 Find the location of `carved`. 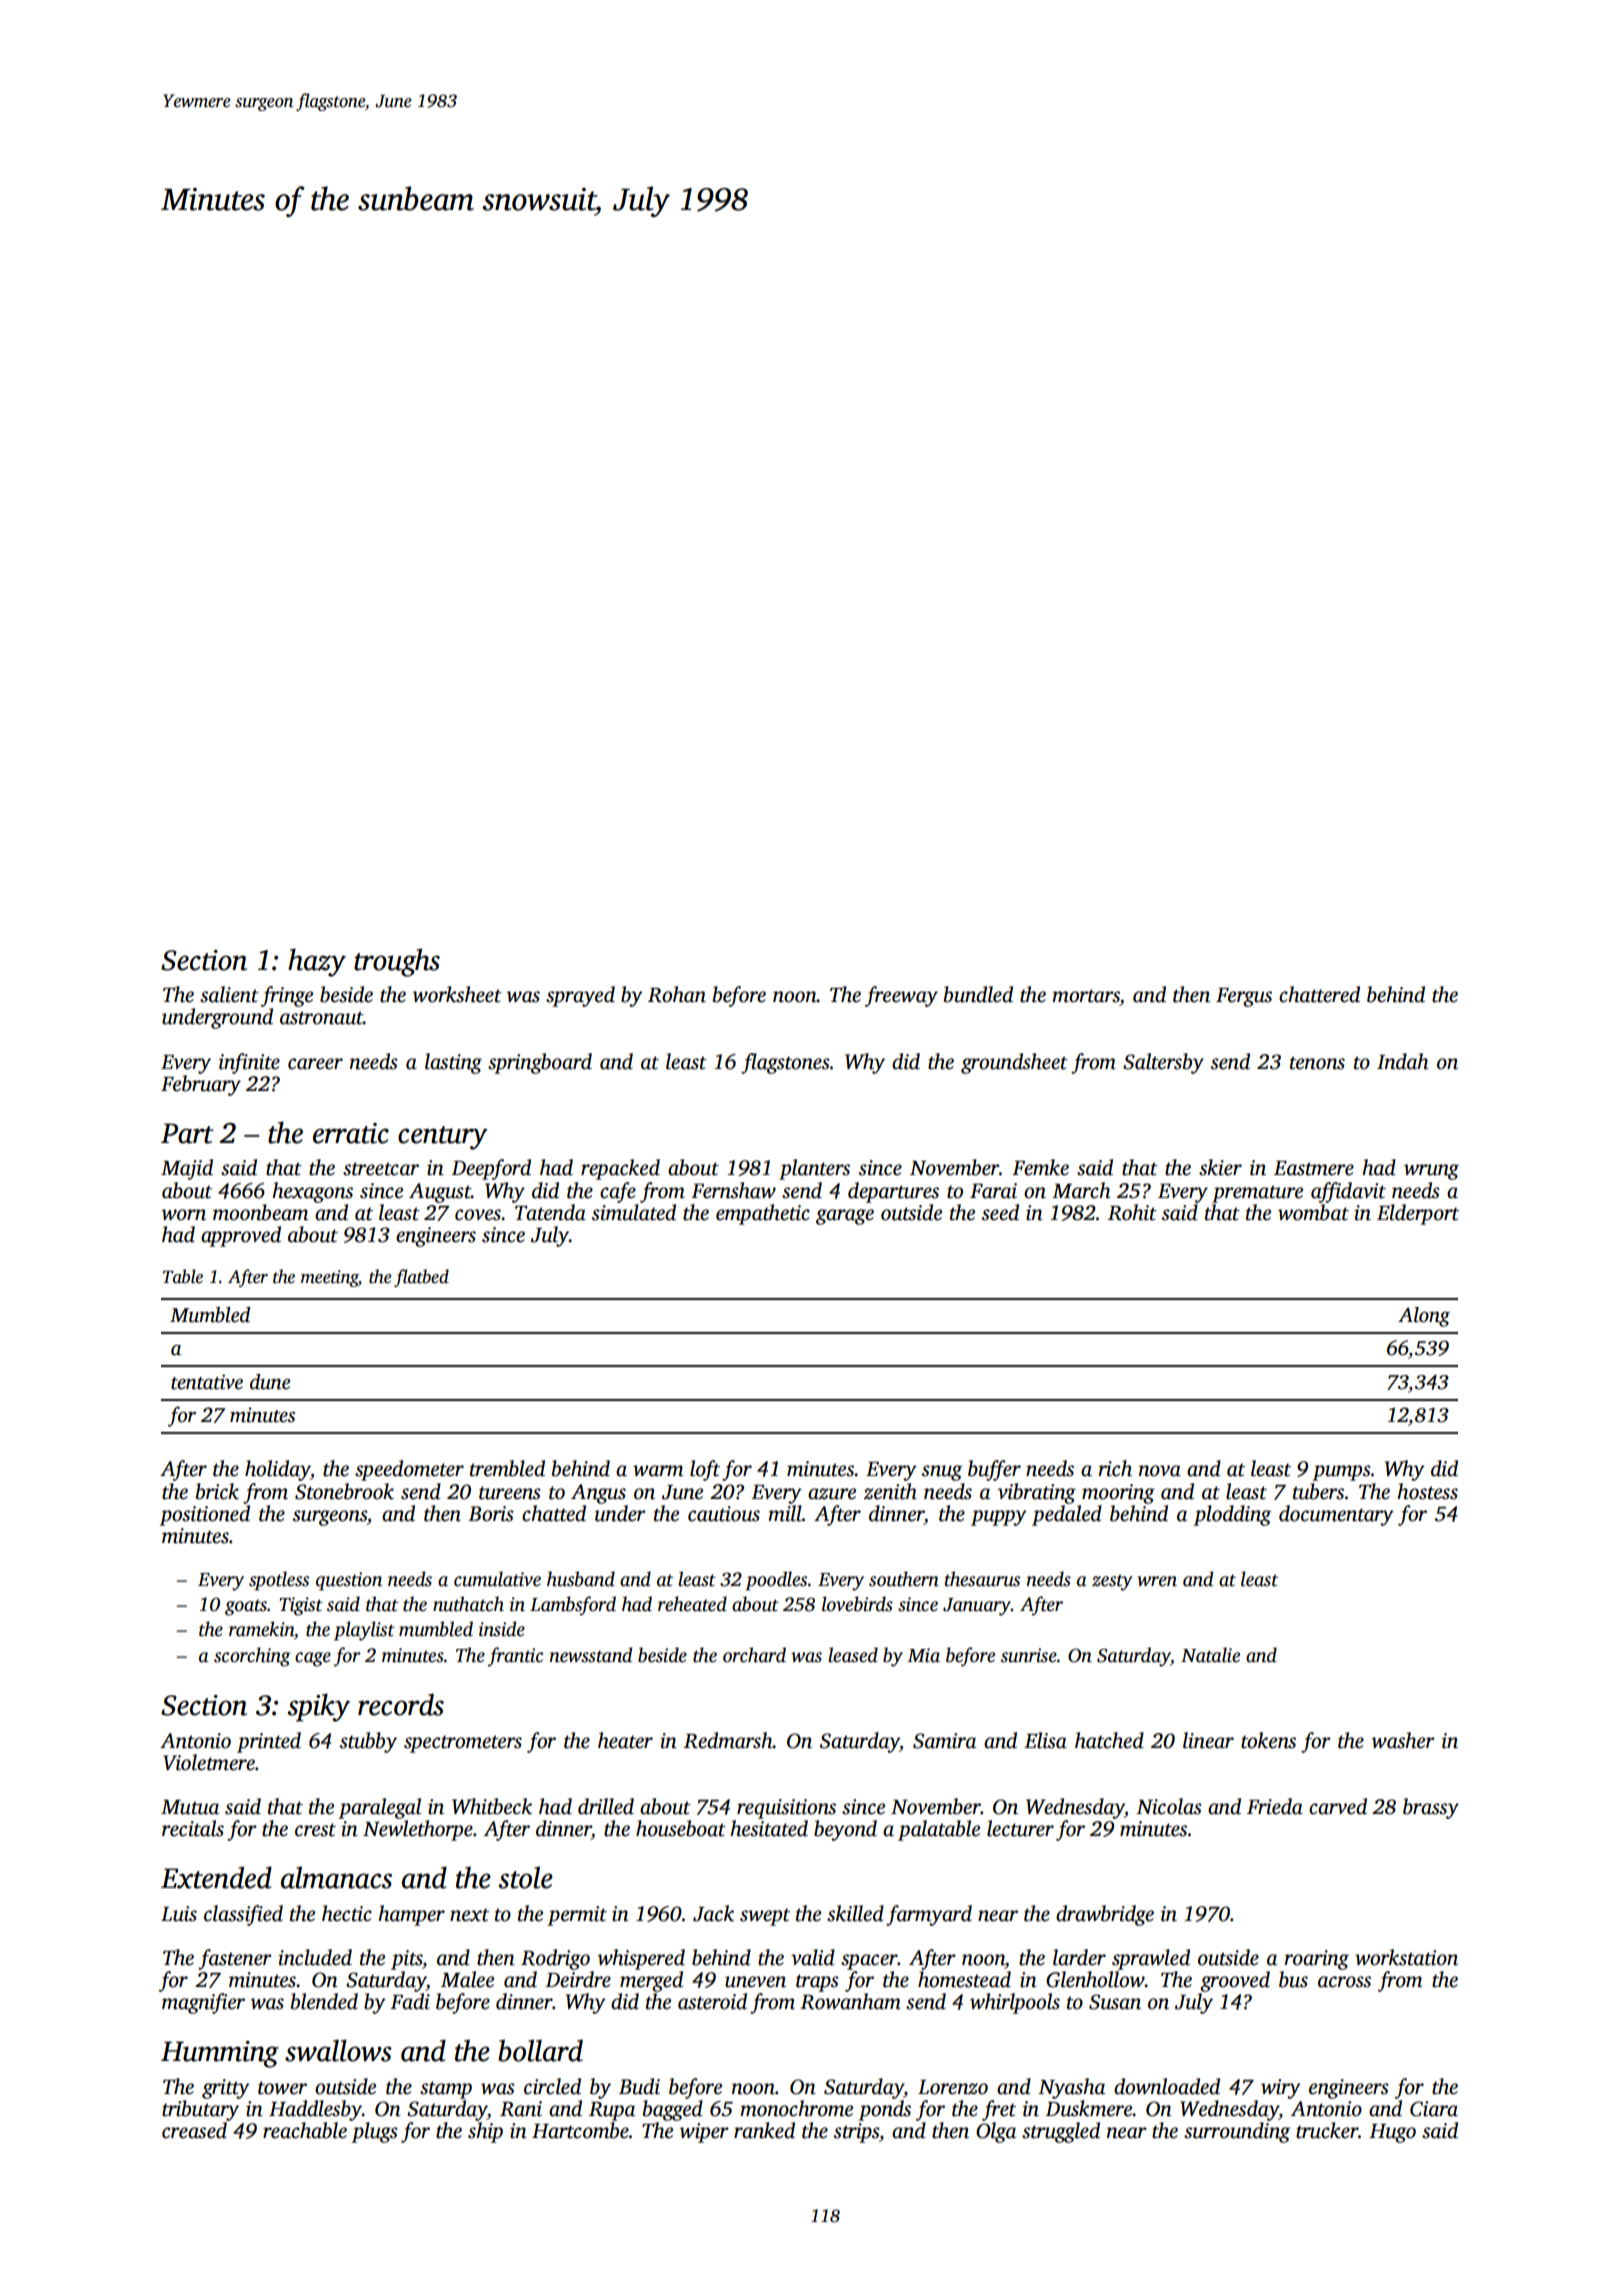

carved is located at coordinates (1338, 1806).
